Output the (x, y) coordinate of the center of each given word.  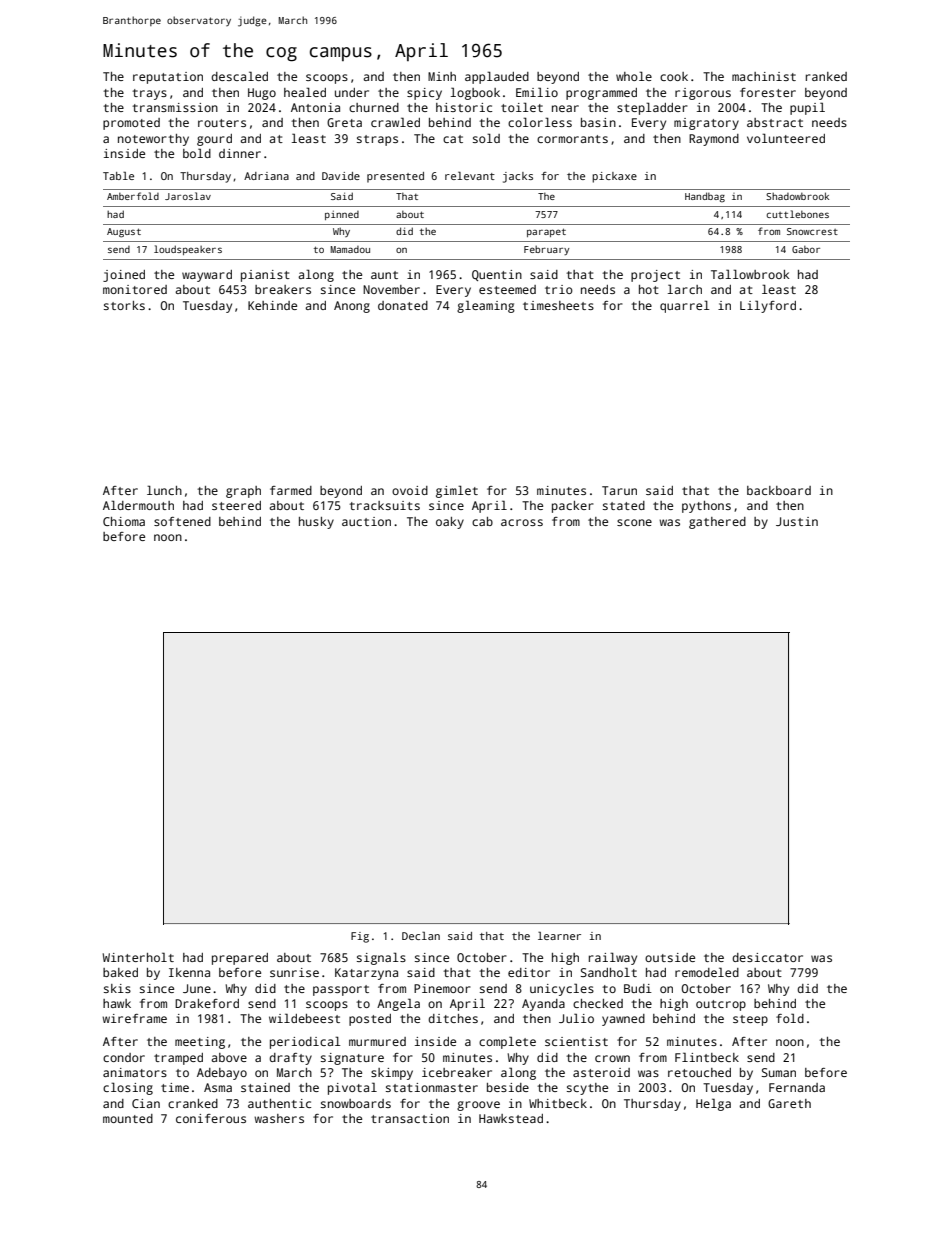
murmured (377, 1041)
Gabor (806, 249)
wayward (207, 276)
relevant (470, 176)
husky (316, 523)
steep (750, 1020)
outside (670, 957)
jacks (518, 177)
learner (559, 936)
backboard (779, 490)
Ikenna (189, 972)
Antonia (315, 107)
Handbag (705, 197)
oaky (450, 523)
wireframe (134, 1018)
